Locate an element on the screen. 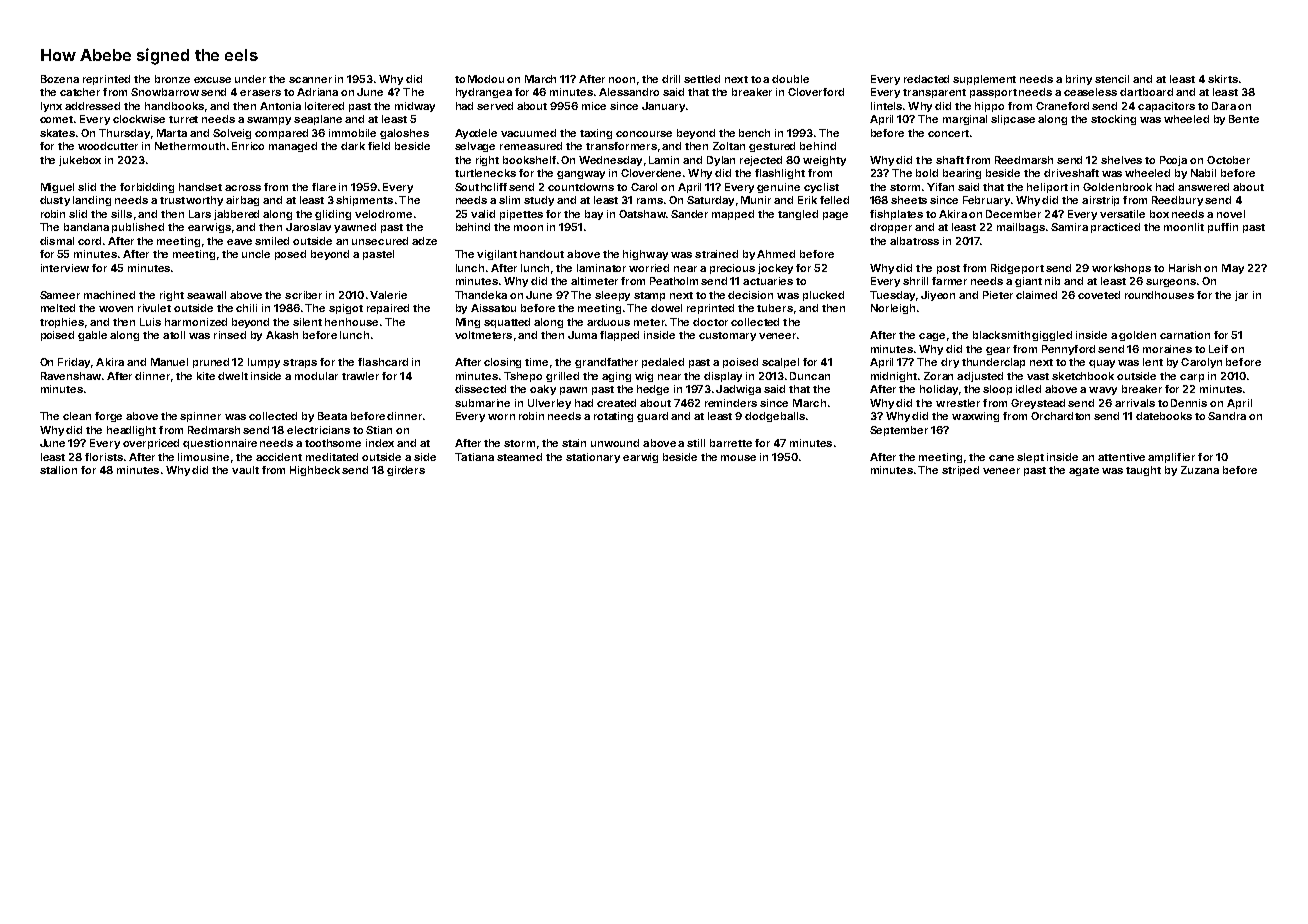 This screenshot has width=1308, height=924. aging is located at coordinates (616, 377).
